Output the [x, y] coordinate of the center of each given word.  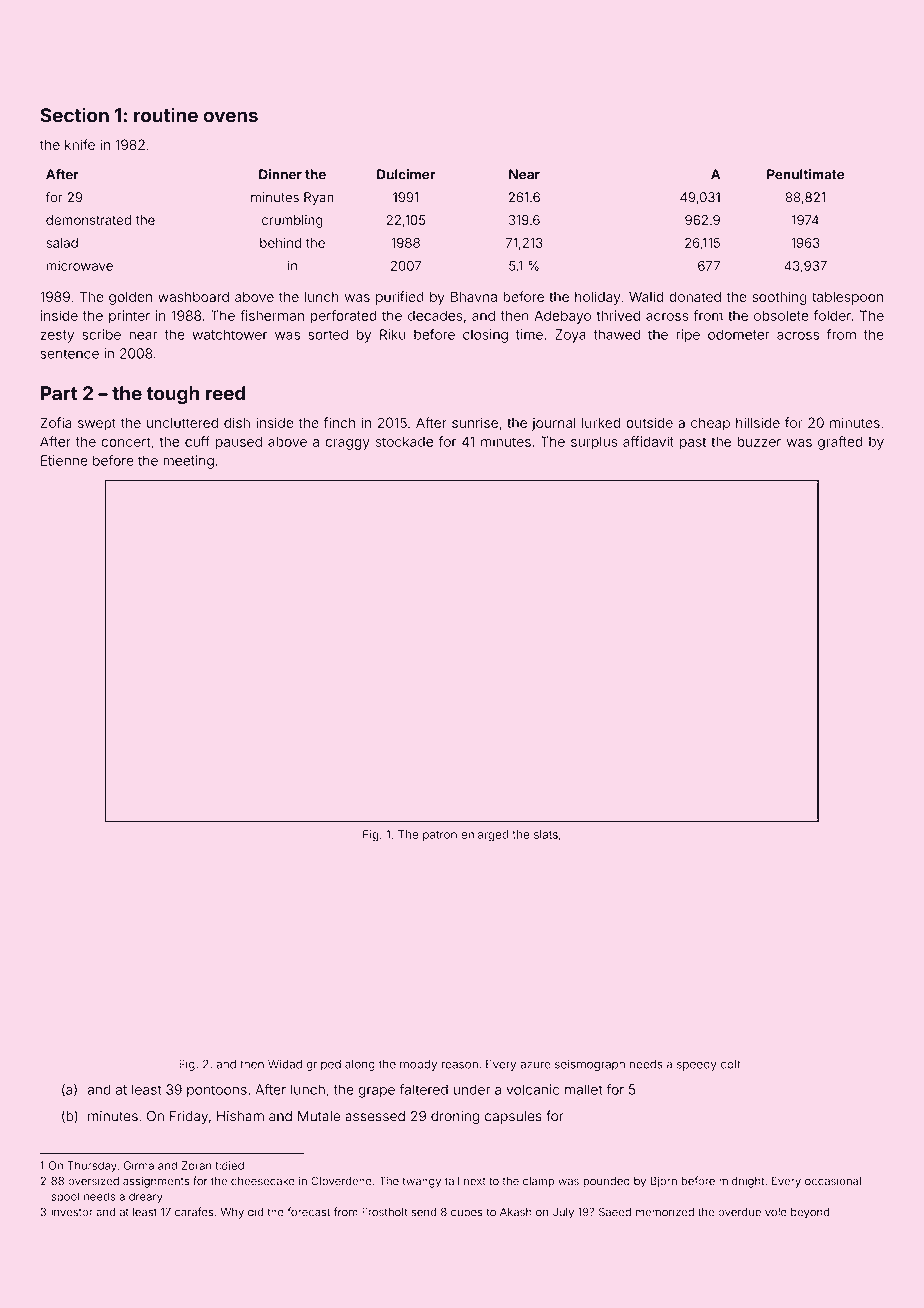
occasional [833, 1181]
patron [440, 836]
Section [74, 115]
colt [730, 1064]
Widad [285, 1064]
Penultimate [806, 174]
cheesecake [263, 1181]
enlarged [485, 836]
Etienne [64, 460]
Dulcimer [406, 174]
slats [546, 834]
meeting [188, 462]
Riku [393, 334]
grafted [840, 443]
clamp [538, 1182]
